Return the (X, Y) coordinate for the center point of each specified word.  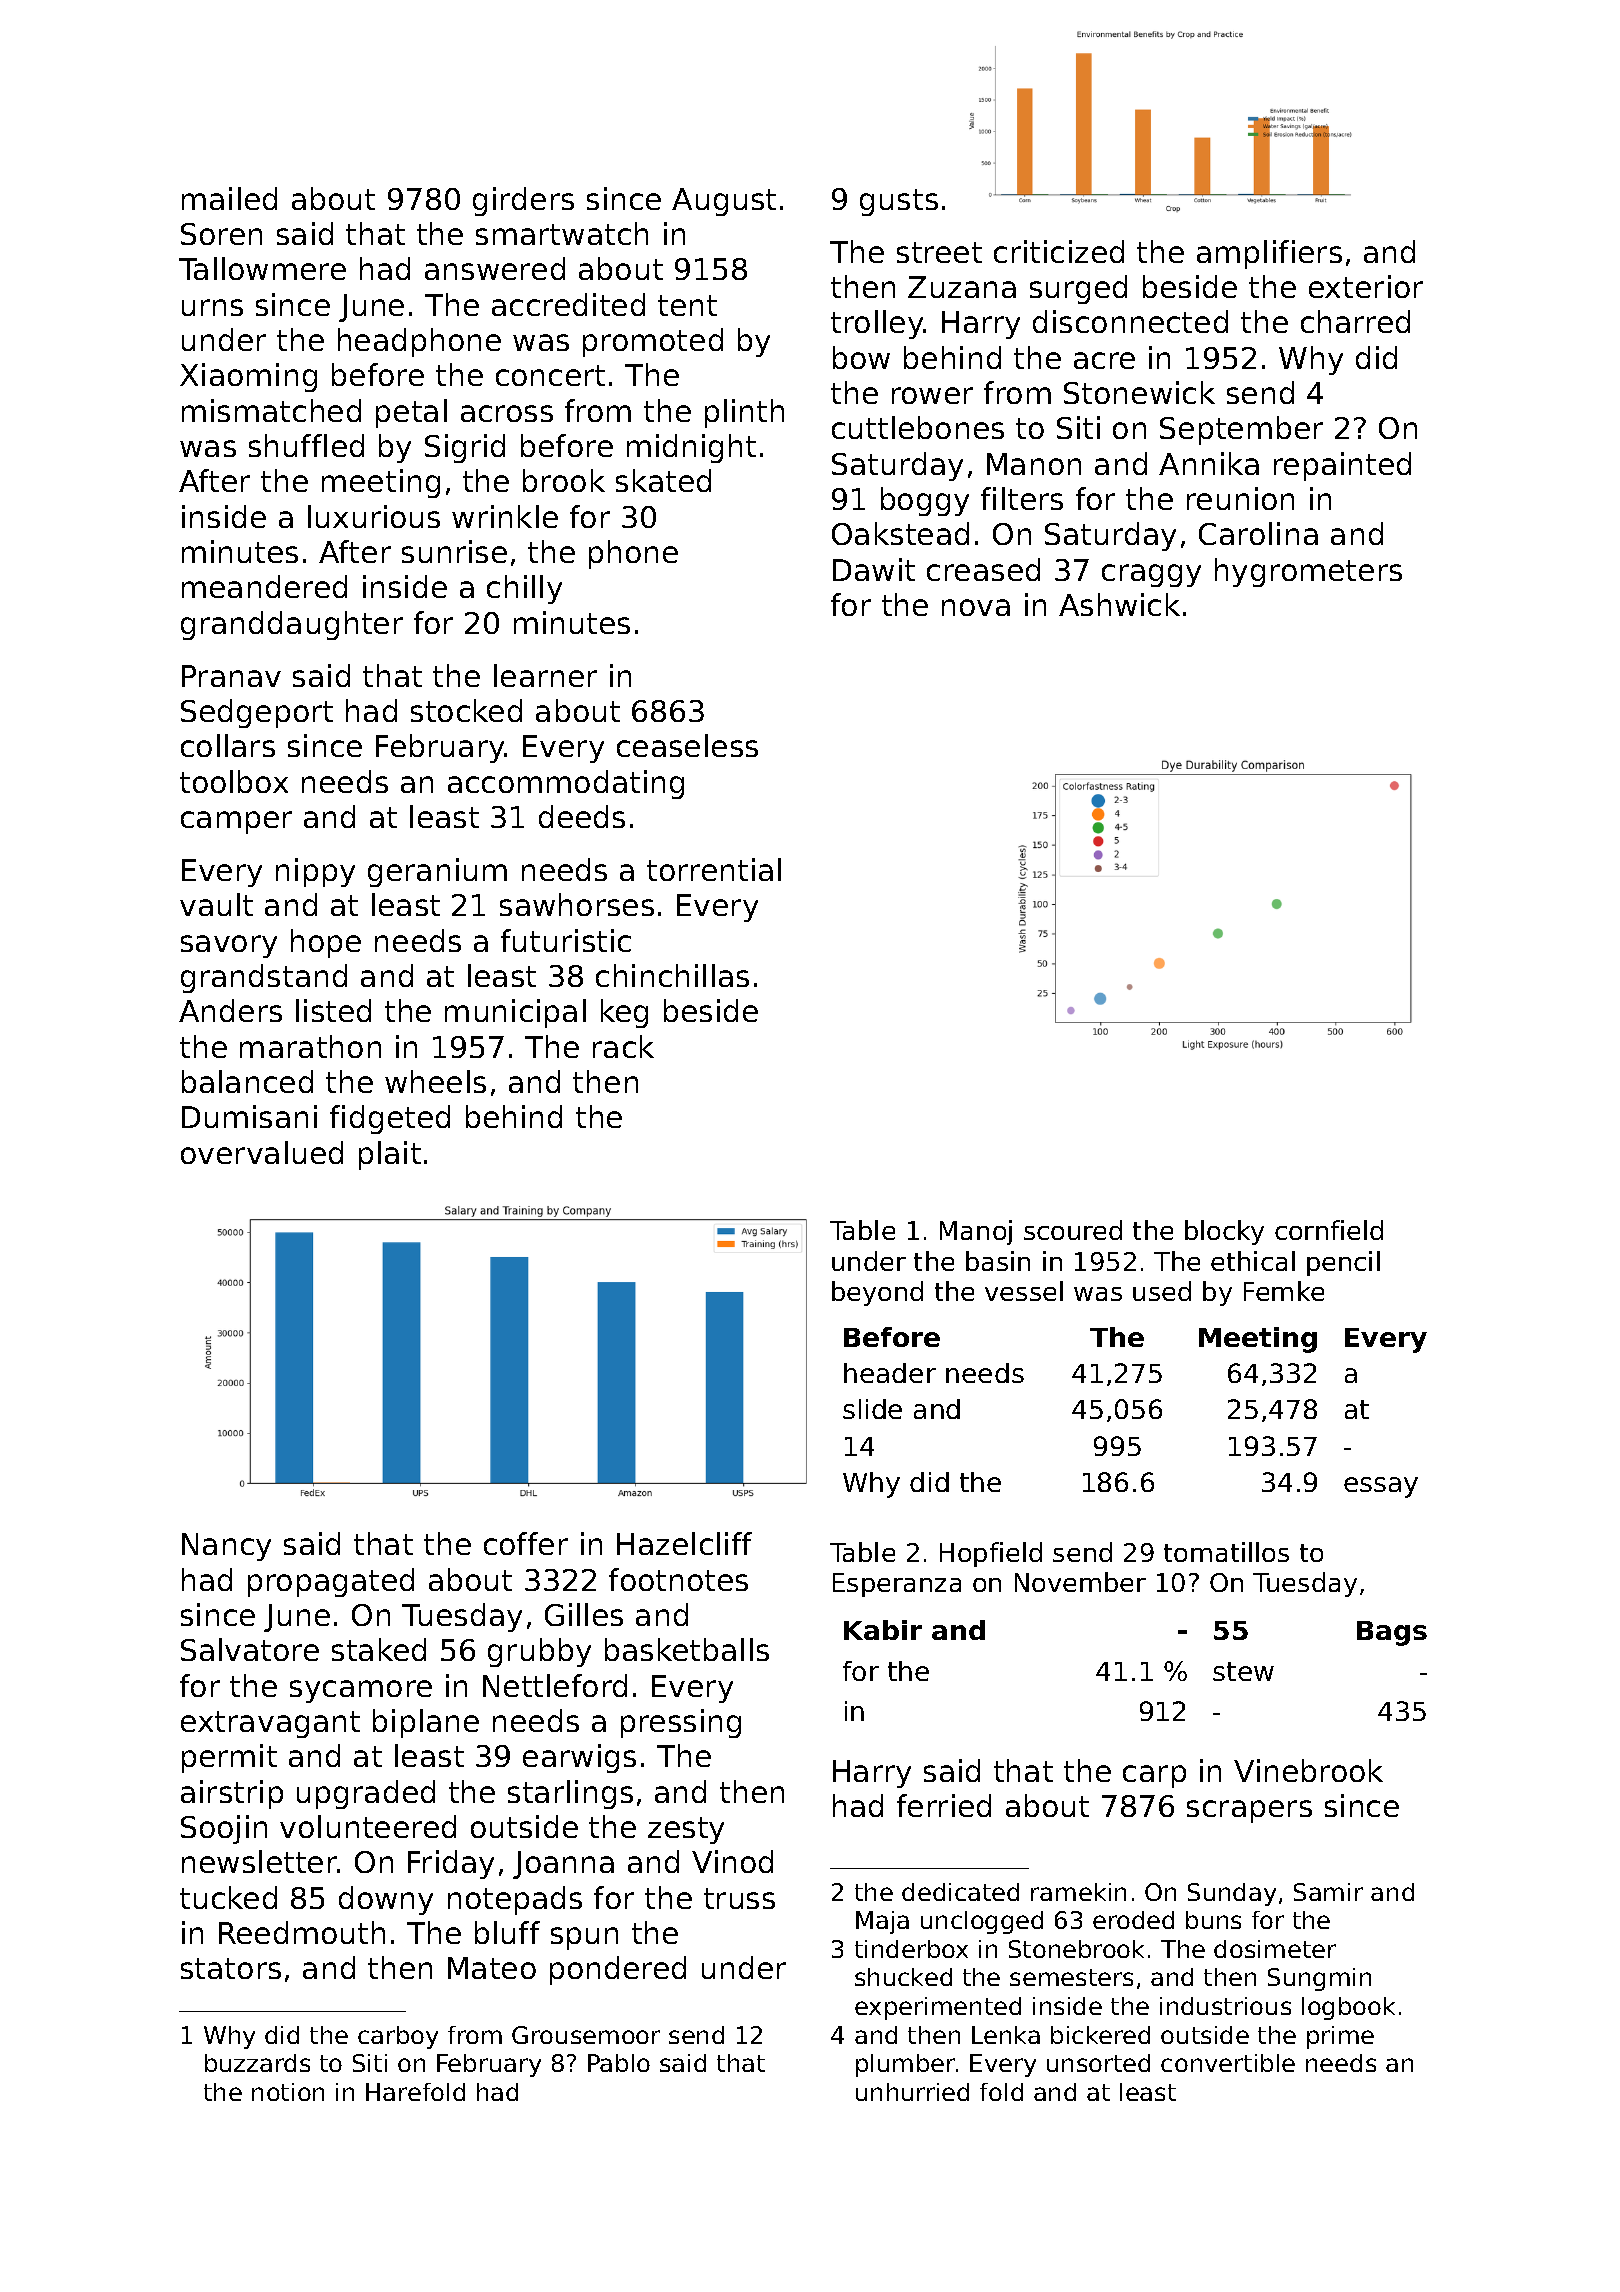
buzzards (257, 2063)
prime (1340, 2037)
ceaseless (687, 745)
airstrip (232, 1794)
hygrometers (1308, 572)
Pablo (619, 2063)
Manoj (976, 1232)
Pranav (231, 676)
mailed (229, 198)
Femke (1284, 1291)
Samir (1328, 1892)
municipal (515, 1013)
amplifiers (1269, 254)
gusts (899, 202)
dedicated (960, 1892)
